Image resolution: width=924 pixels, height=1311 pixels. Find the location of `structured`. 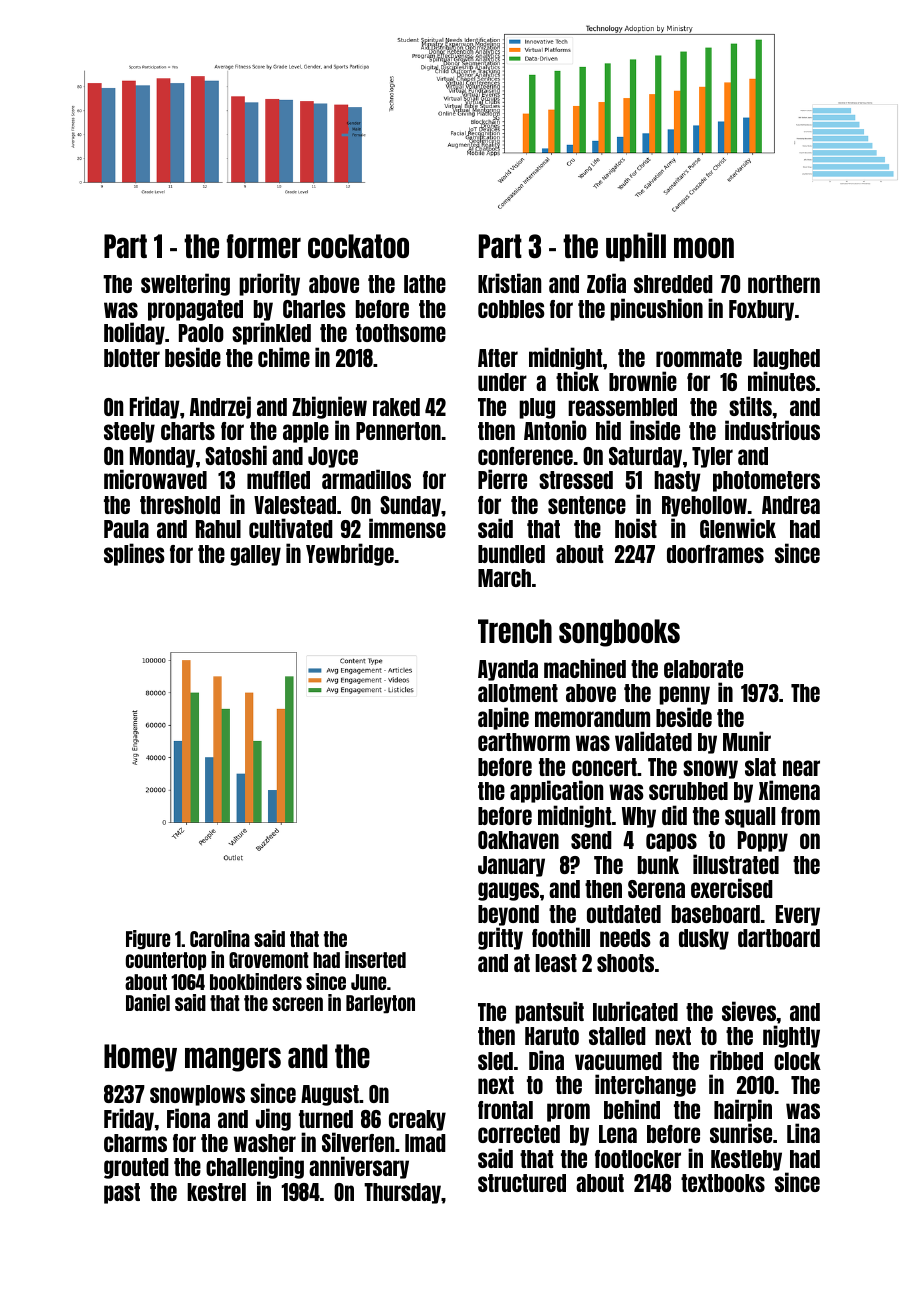

structured is located at coordinates (522, 1183).
